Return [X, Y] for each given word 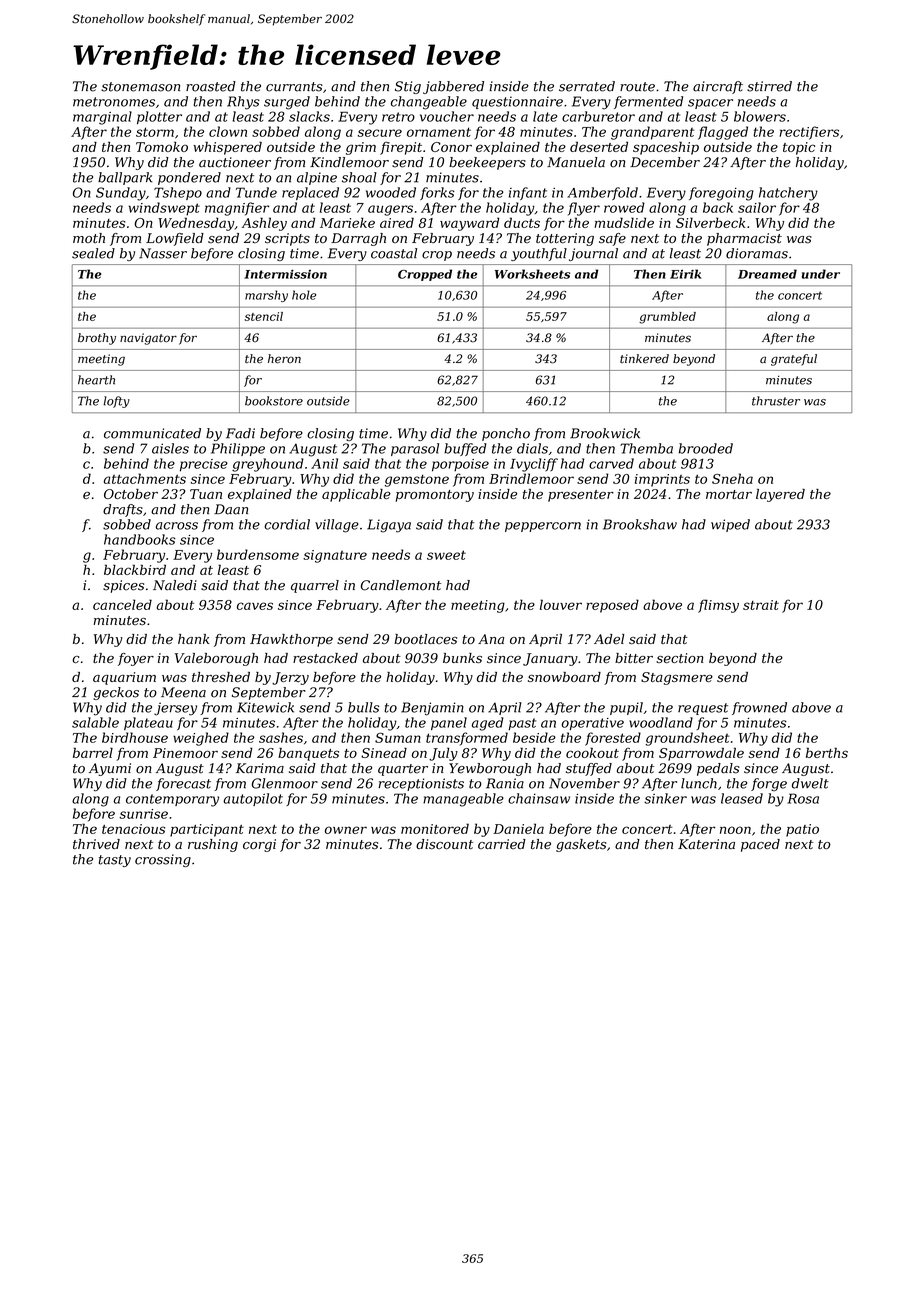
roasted [211, 86]
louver [561, 604]
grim [361, 148]
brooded [706, 448]
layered [780, 495]
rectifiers [809, 133]
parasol [415, 449]
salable [95, 722]
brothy [97, 339]
